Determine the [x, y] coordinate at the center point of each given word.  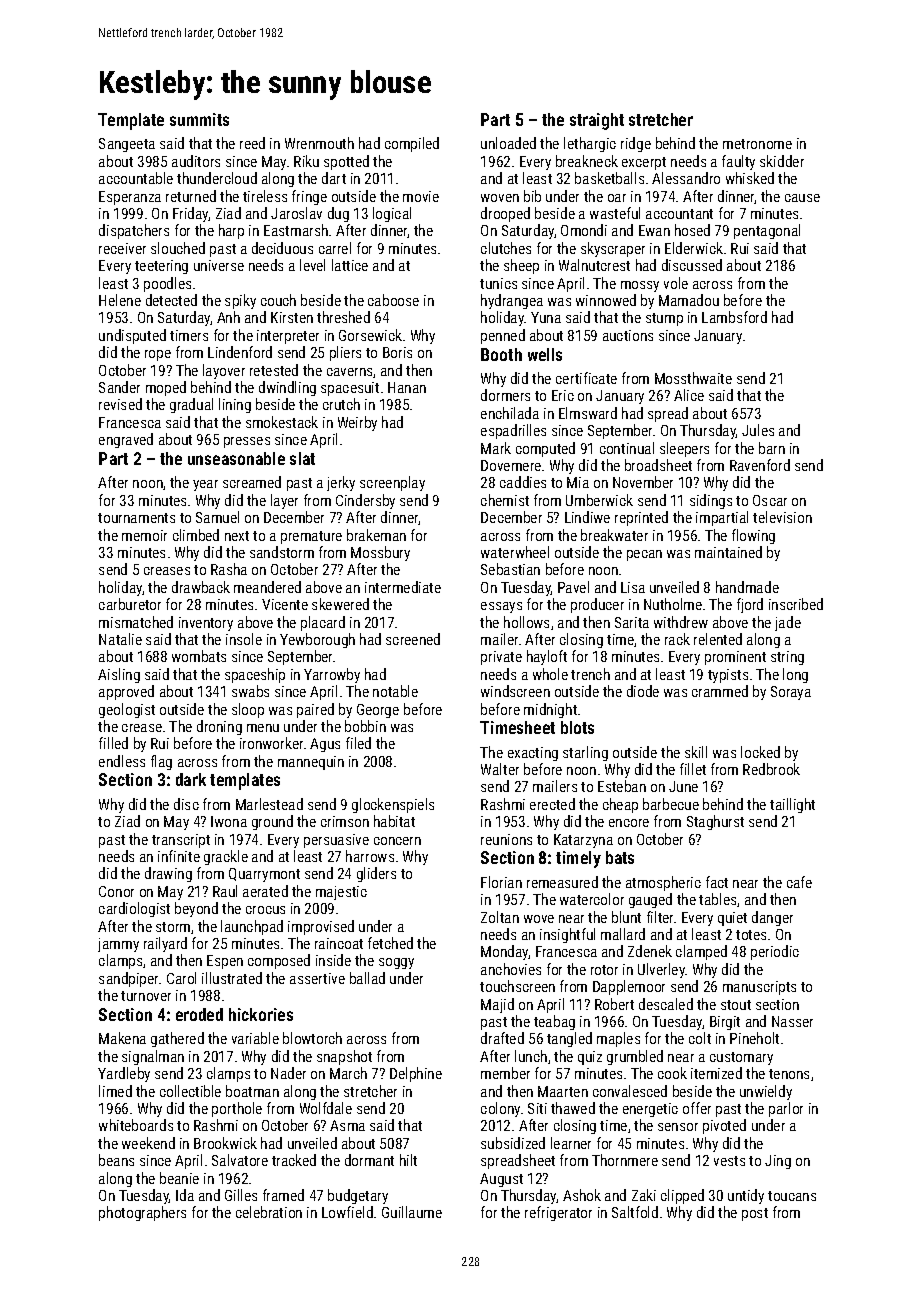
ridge [636, 144]
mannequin [311, 763]
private [501, 658]
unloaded [508, 143]
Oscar [770, 500]
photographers [142, 1213]
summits [199, 119]
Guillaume [412, 1212]
